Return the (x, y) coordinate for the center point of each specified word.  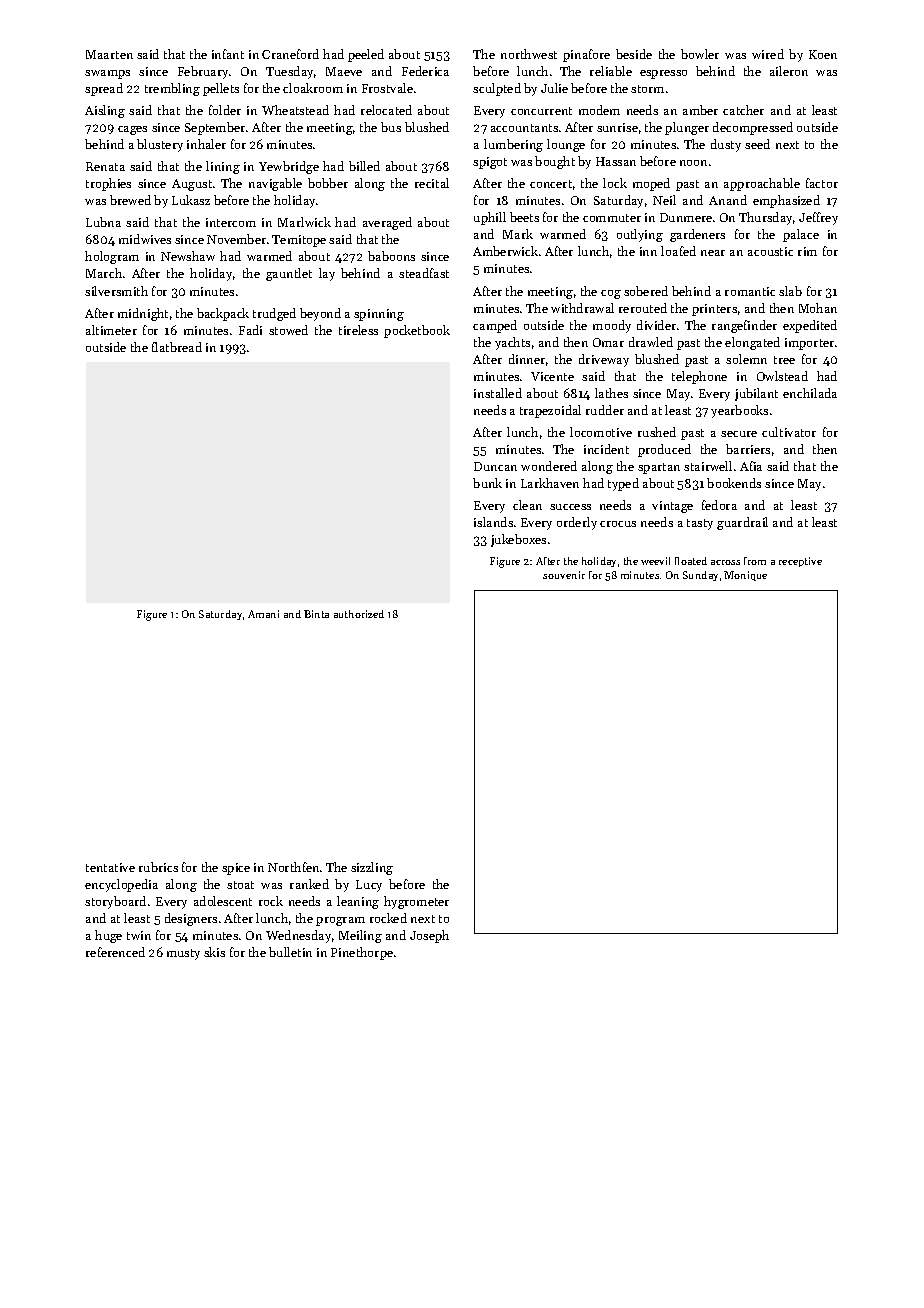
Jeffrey (818, 218)
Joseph (429, 936)
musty (183, 954)
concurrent (541, 111)
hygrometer (416, 902)
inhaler (206, 144)
